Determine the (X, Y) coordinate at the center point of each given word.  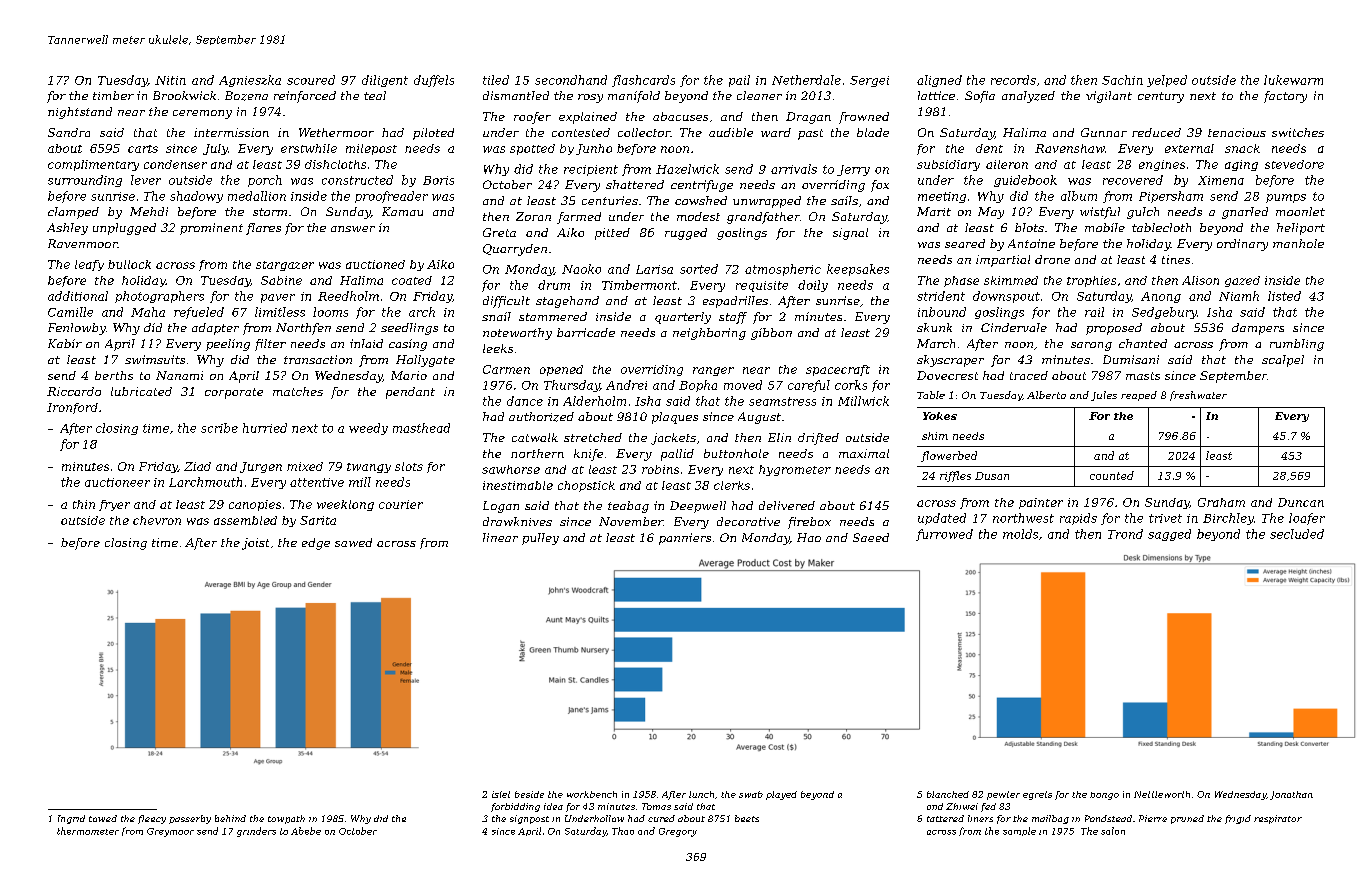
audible (731, 132)
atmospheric (783, 270)
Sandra (69, 132)
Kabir (65, 343)
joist (255, 544)
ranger (713, 371)
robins (660, 469)
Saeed (871, 537)
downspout (1006, 297)
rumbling (1297, 345)
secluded (1297, 534)
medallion (257, 196)
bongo (1104, 796)
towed (103, 818)
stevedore (1294, 164)
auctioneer (117, 482)
